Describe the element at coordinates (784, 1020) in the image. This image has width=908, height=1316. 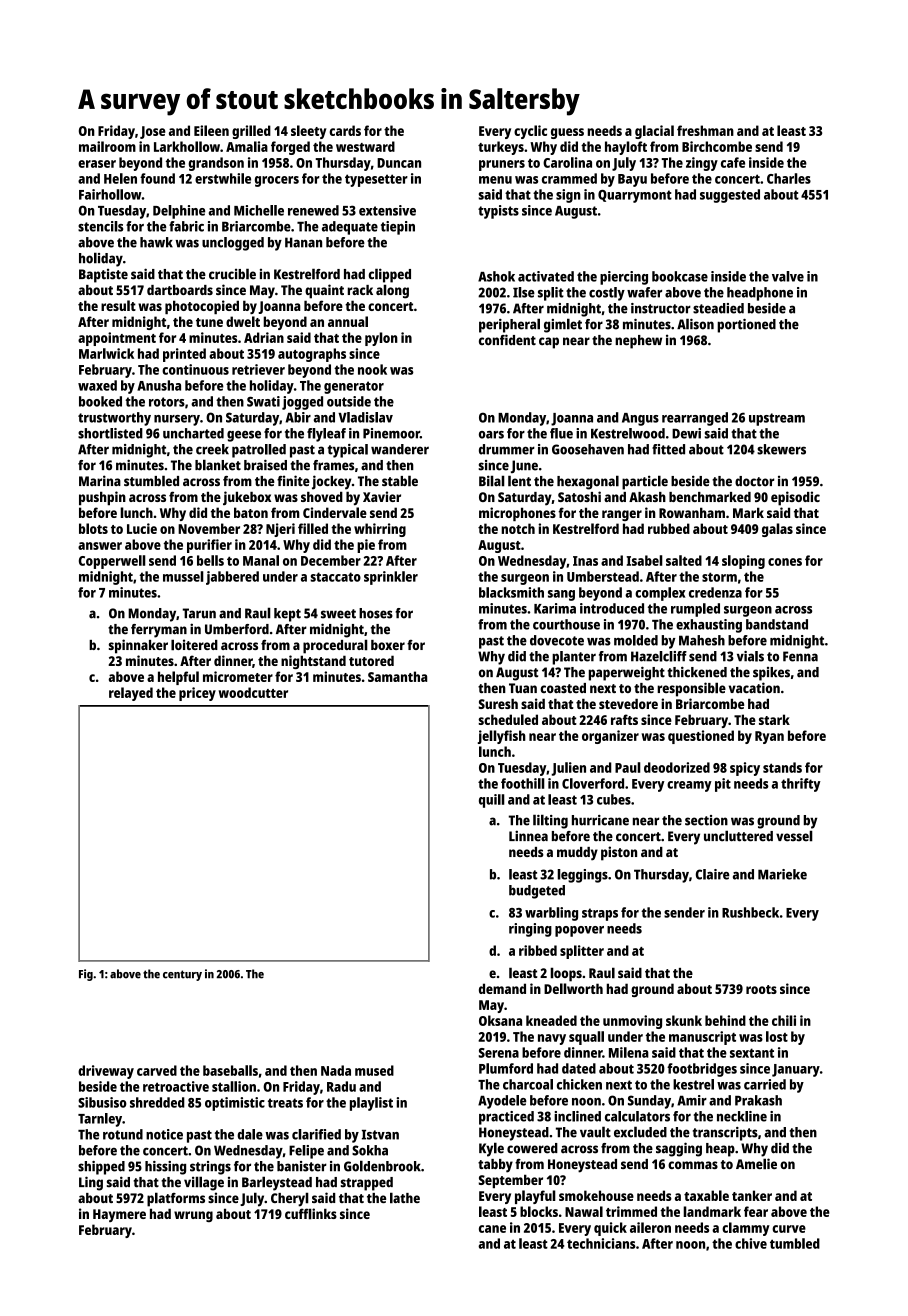
I see `chili` at that location.
